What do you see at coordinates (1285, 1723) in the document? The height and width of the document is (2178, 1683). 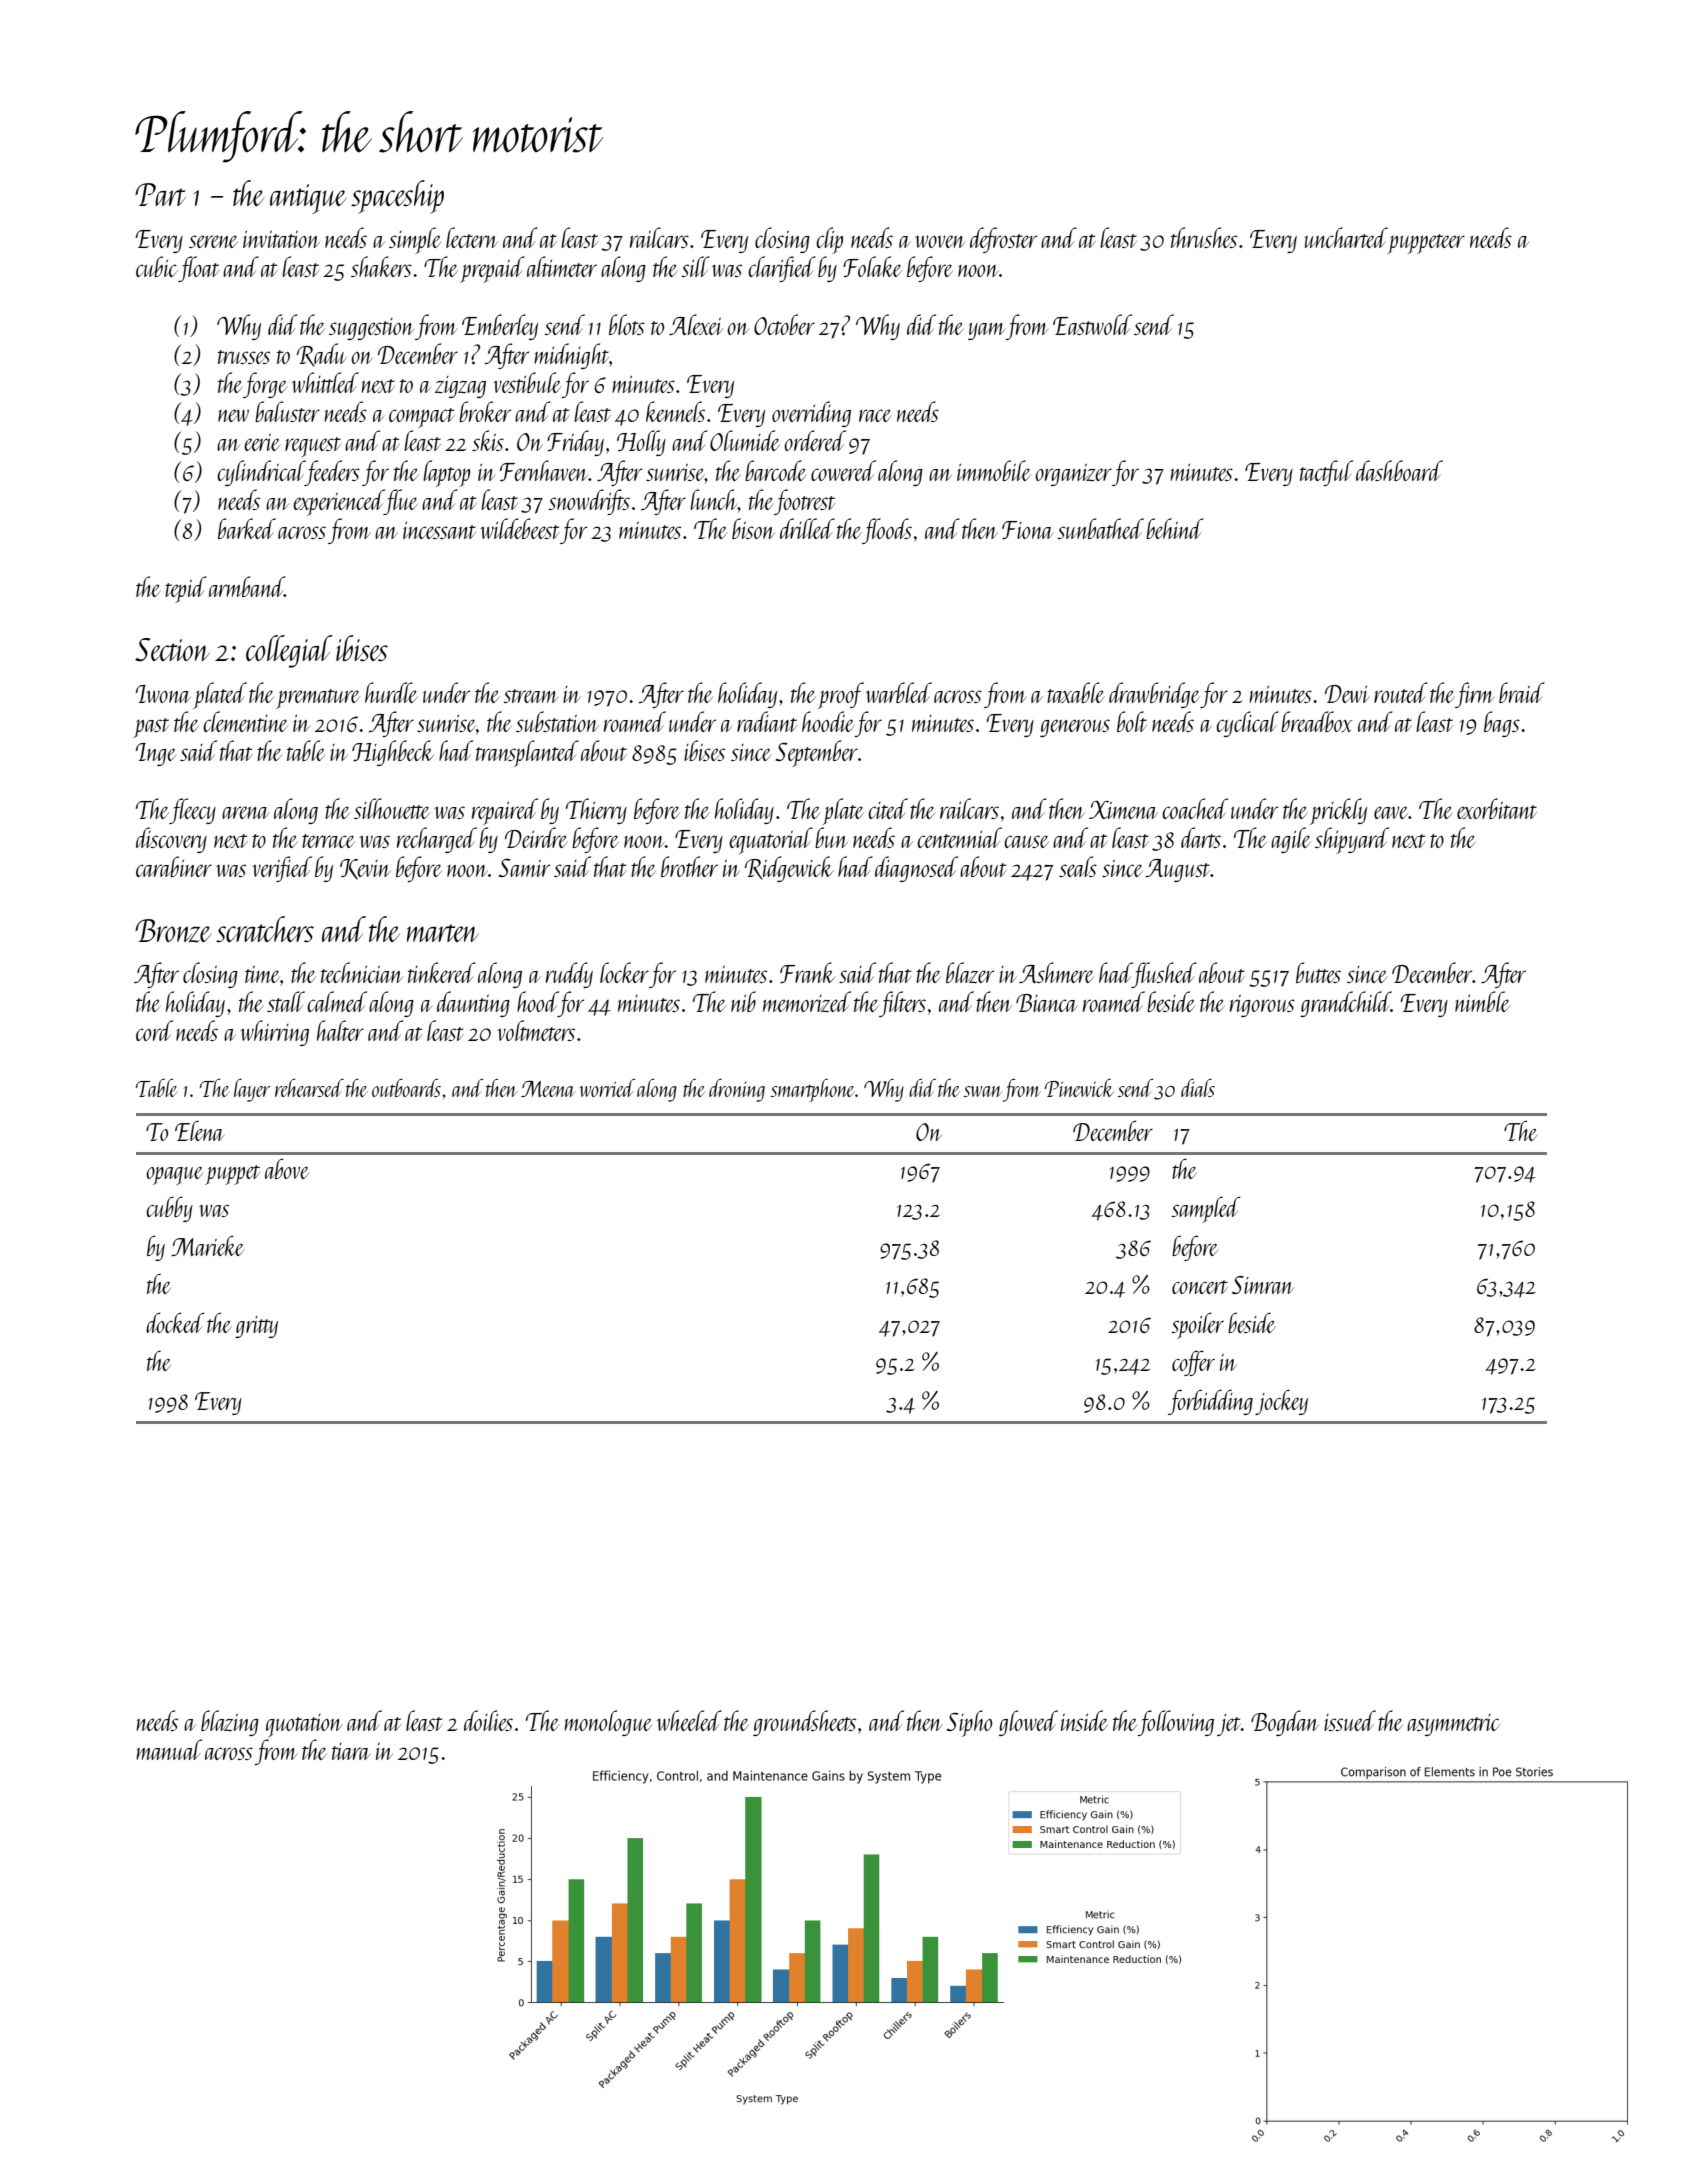 I see `Bogdan` at bounding box center [1285, 1723].
